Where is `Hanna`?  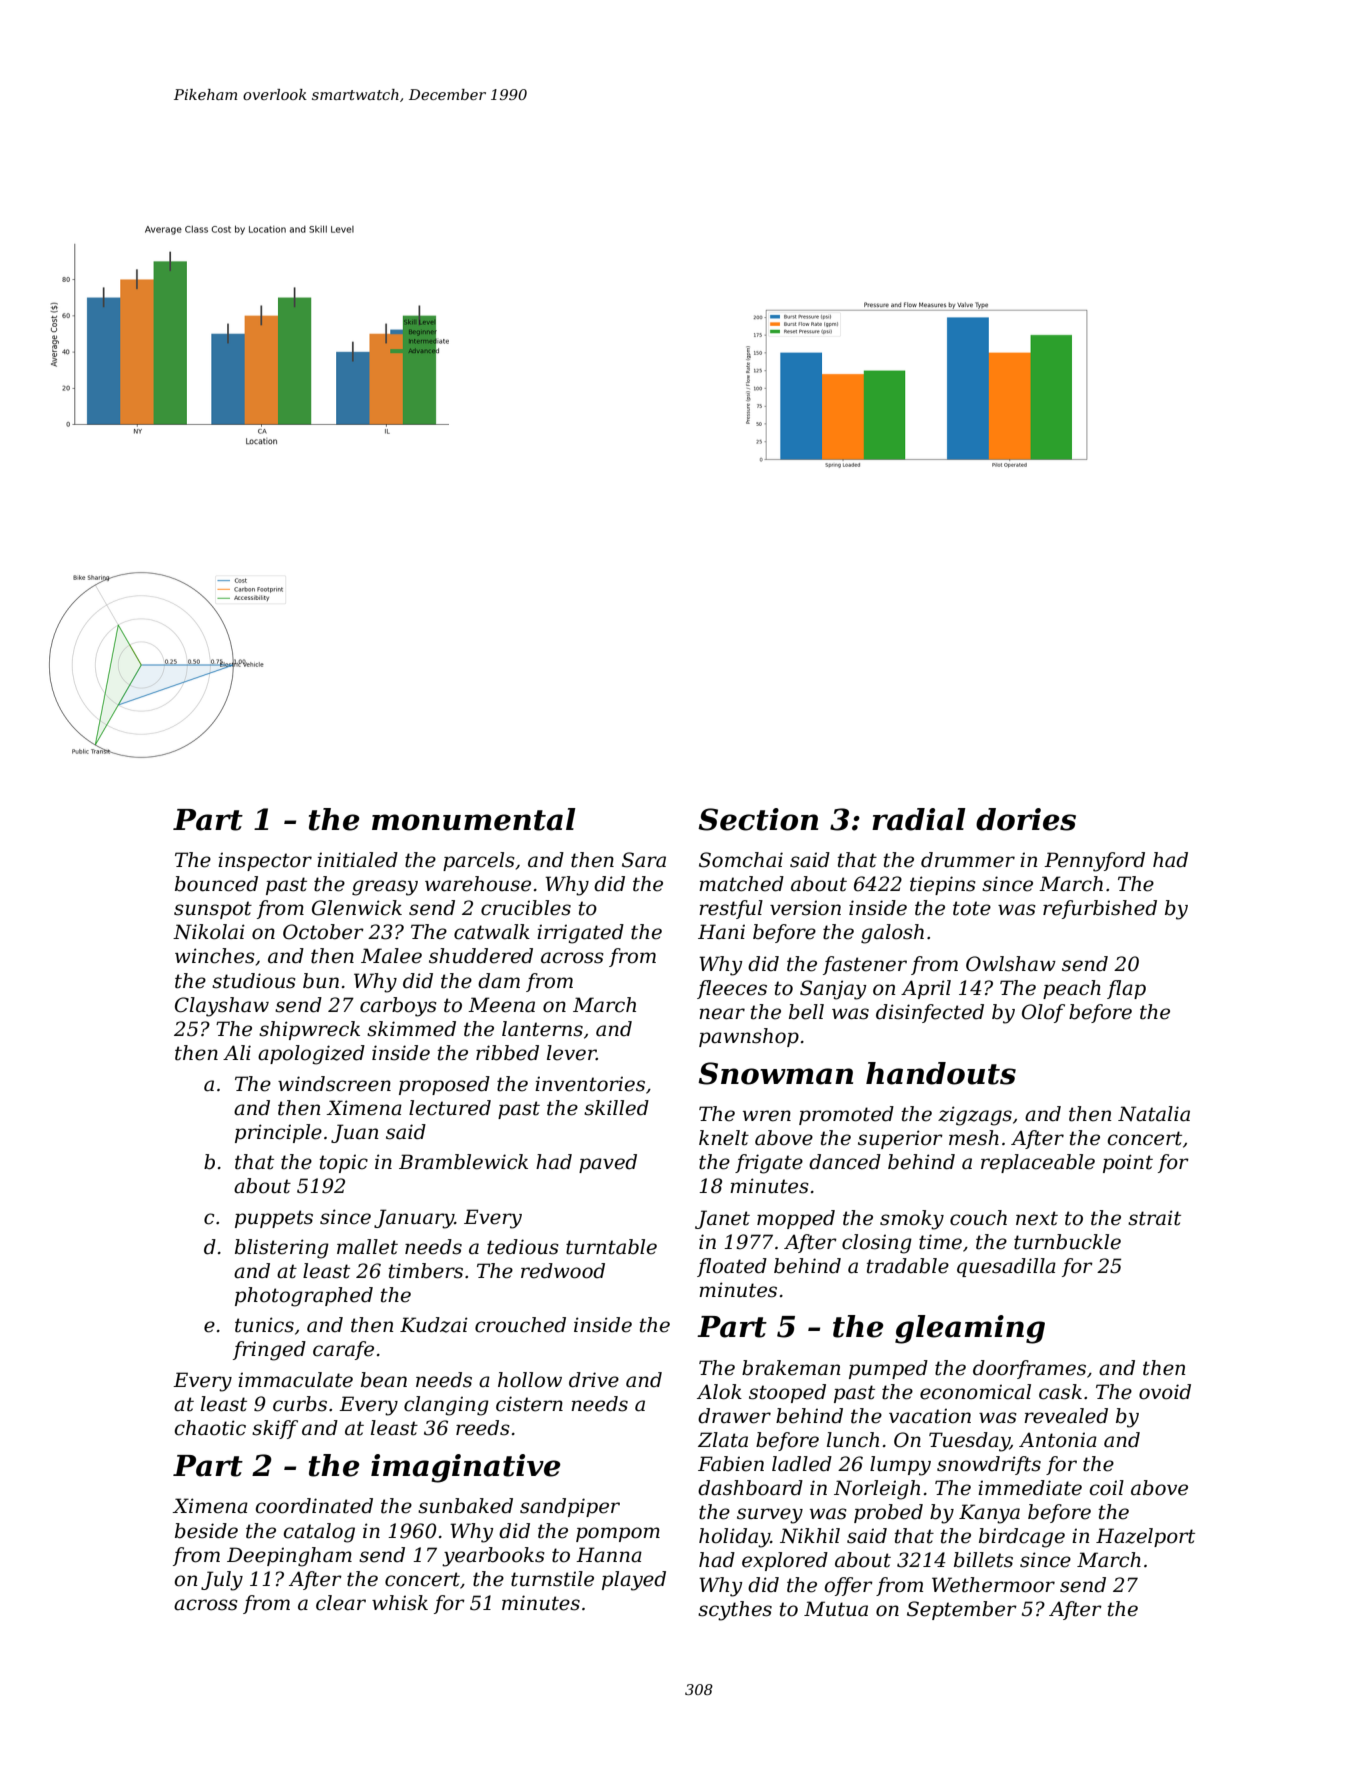
Hanna is located at coordinates (609, 1555).
